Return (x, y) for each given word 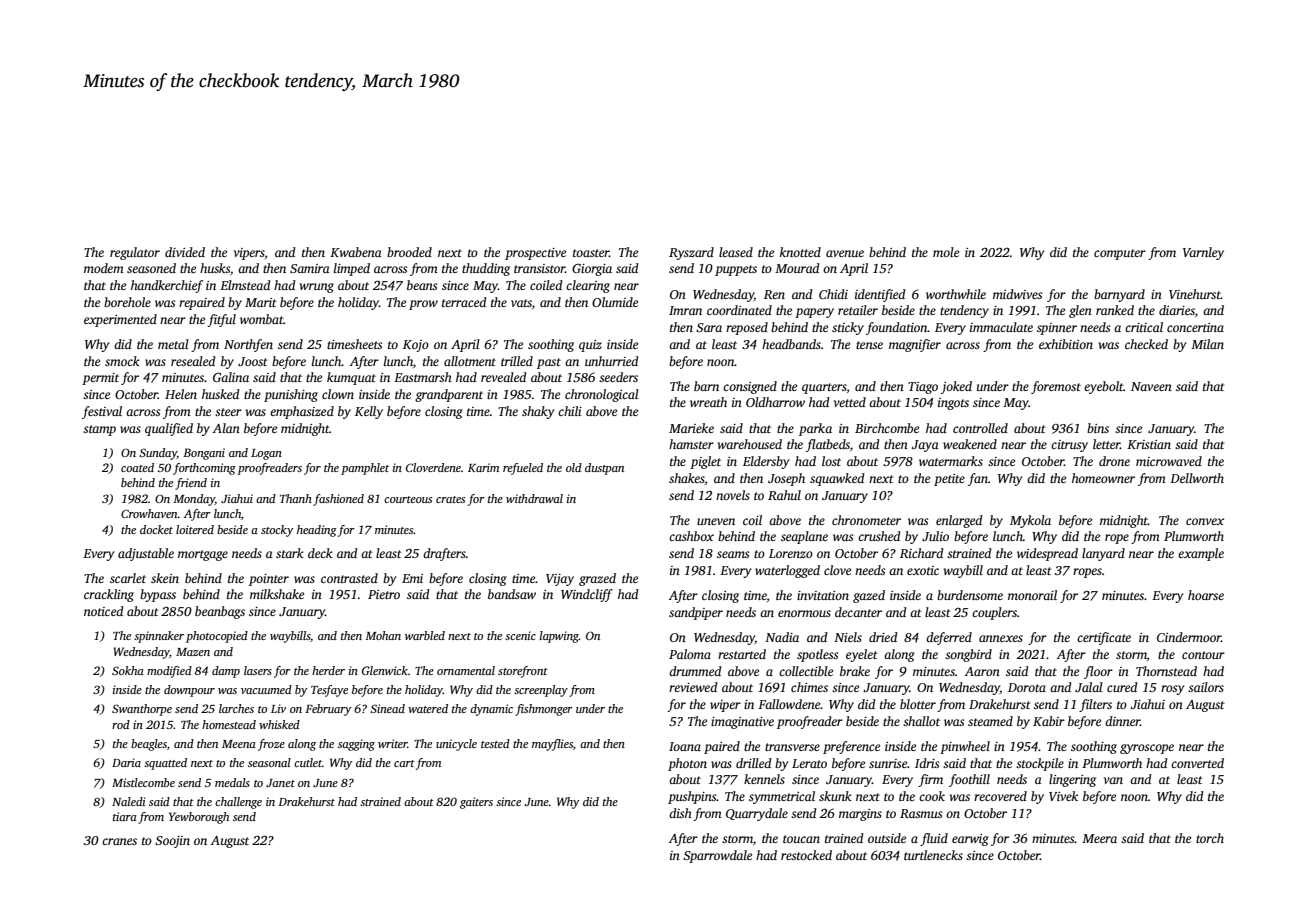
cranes (119, 841)
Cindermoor (1189, 637)
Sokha (128, 670)
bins (1098, 428)
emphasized (302, 412)
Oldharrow (775, 402)
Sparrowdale (717, 856)
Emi (412, 578)
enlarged (959, 521)
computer (1120, 254)
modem (104, 268)
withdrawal (534, 498)
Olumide (615, 302)
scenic (520, 635)
